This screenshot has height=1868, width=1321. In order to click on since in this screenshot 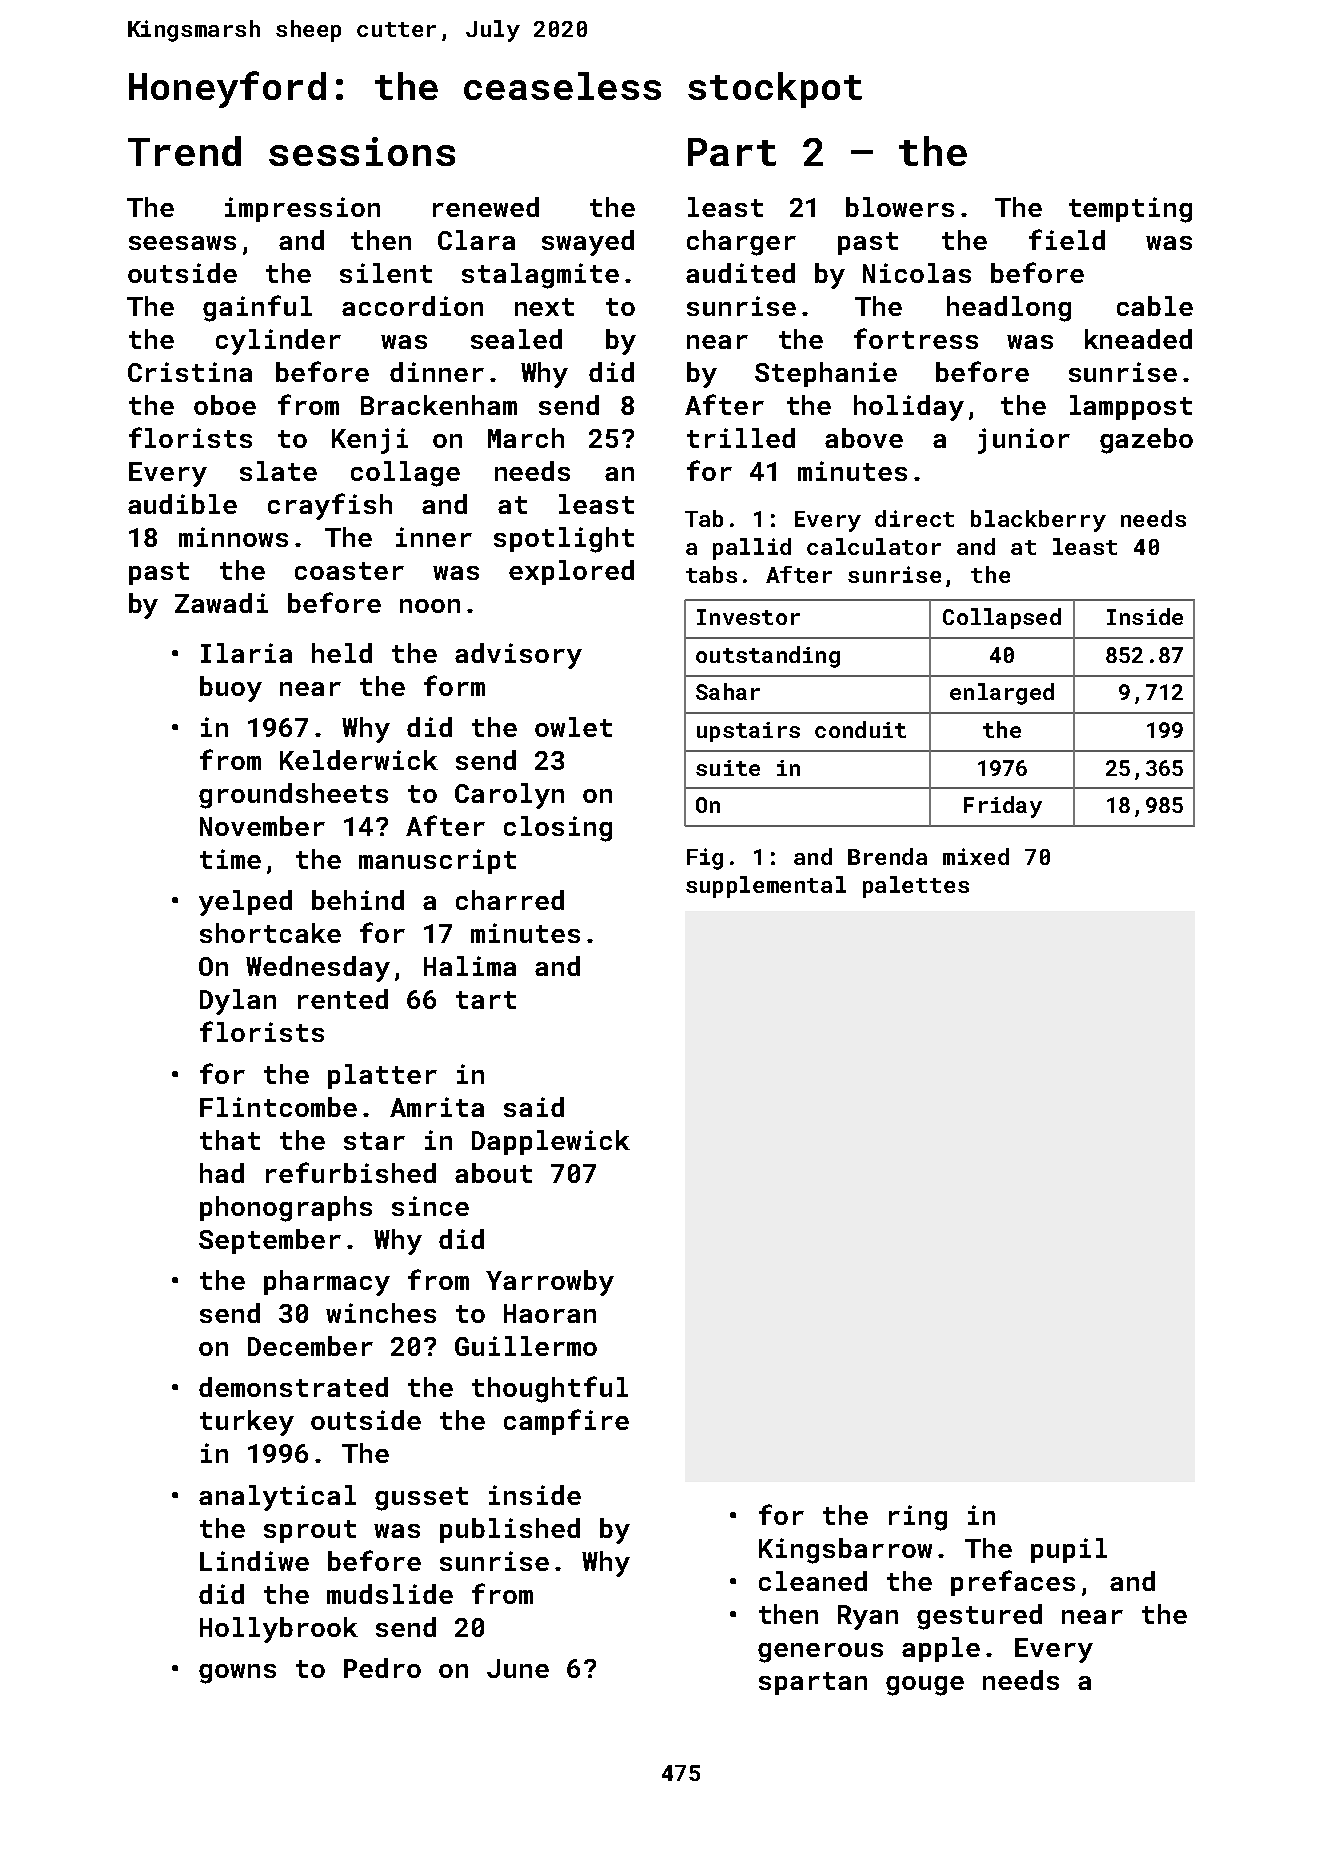, I will do `click(430, 1206)`.
